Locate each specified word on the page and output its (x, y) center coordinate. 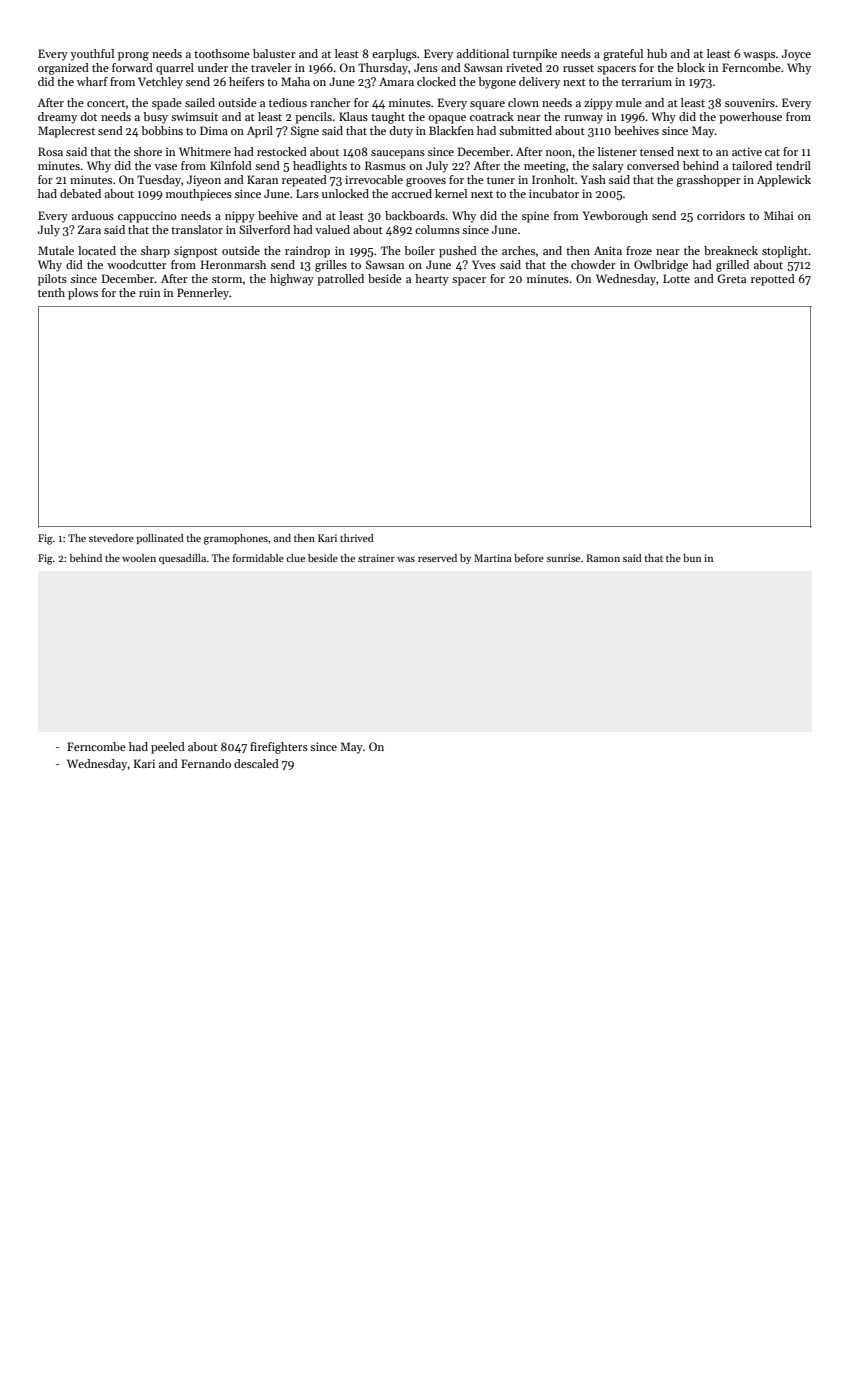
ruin (149, 292)
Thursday (383, 69)
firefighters (279, 748)
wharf (92, 81)
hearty (432, 280)
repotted (773, 280)
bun (692, 558)
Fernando (206, 763)
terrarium (646, 81)
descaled (256, 763)
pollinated (160, 539)
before (529, 558)
